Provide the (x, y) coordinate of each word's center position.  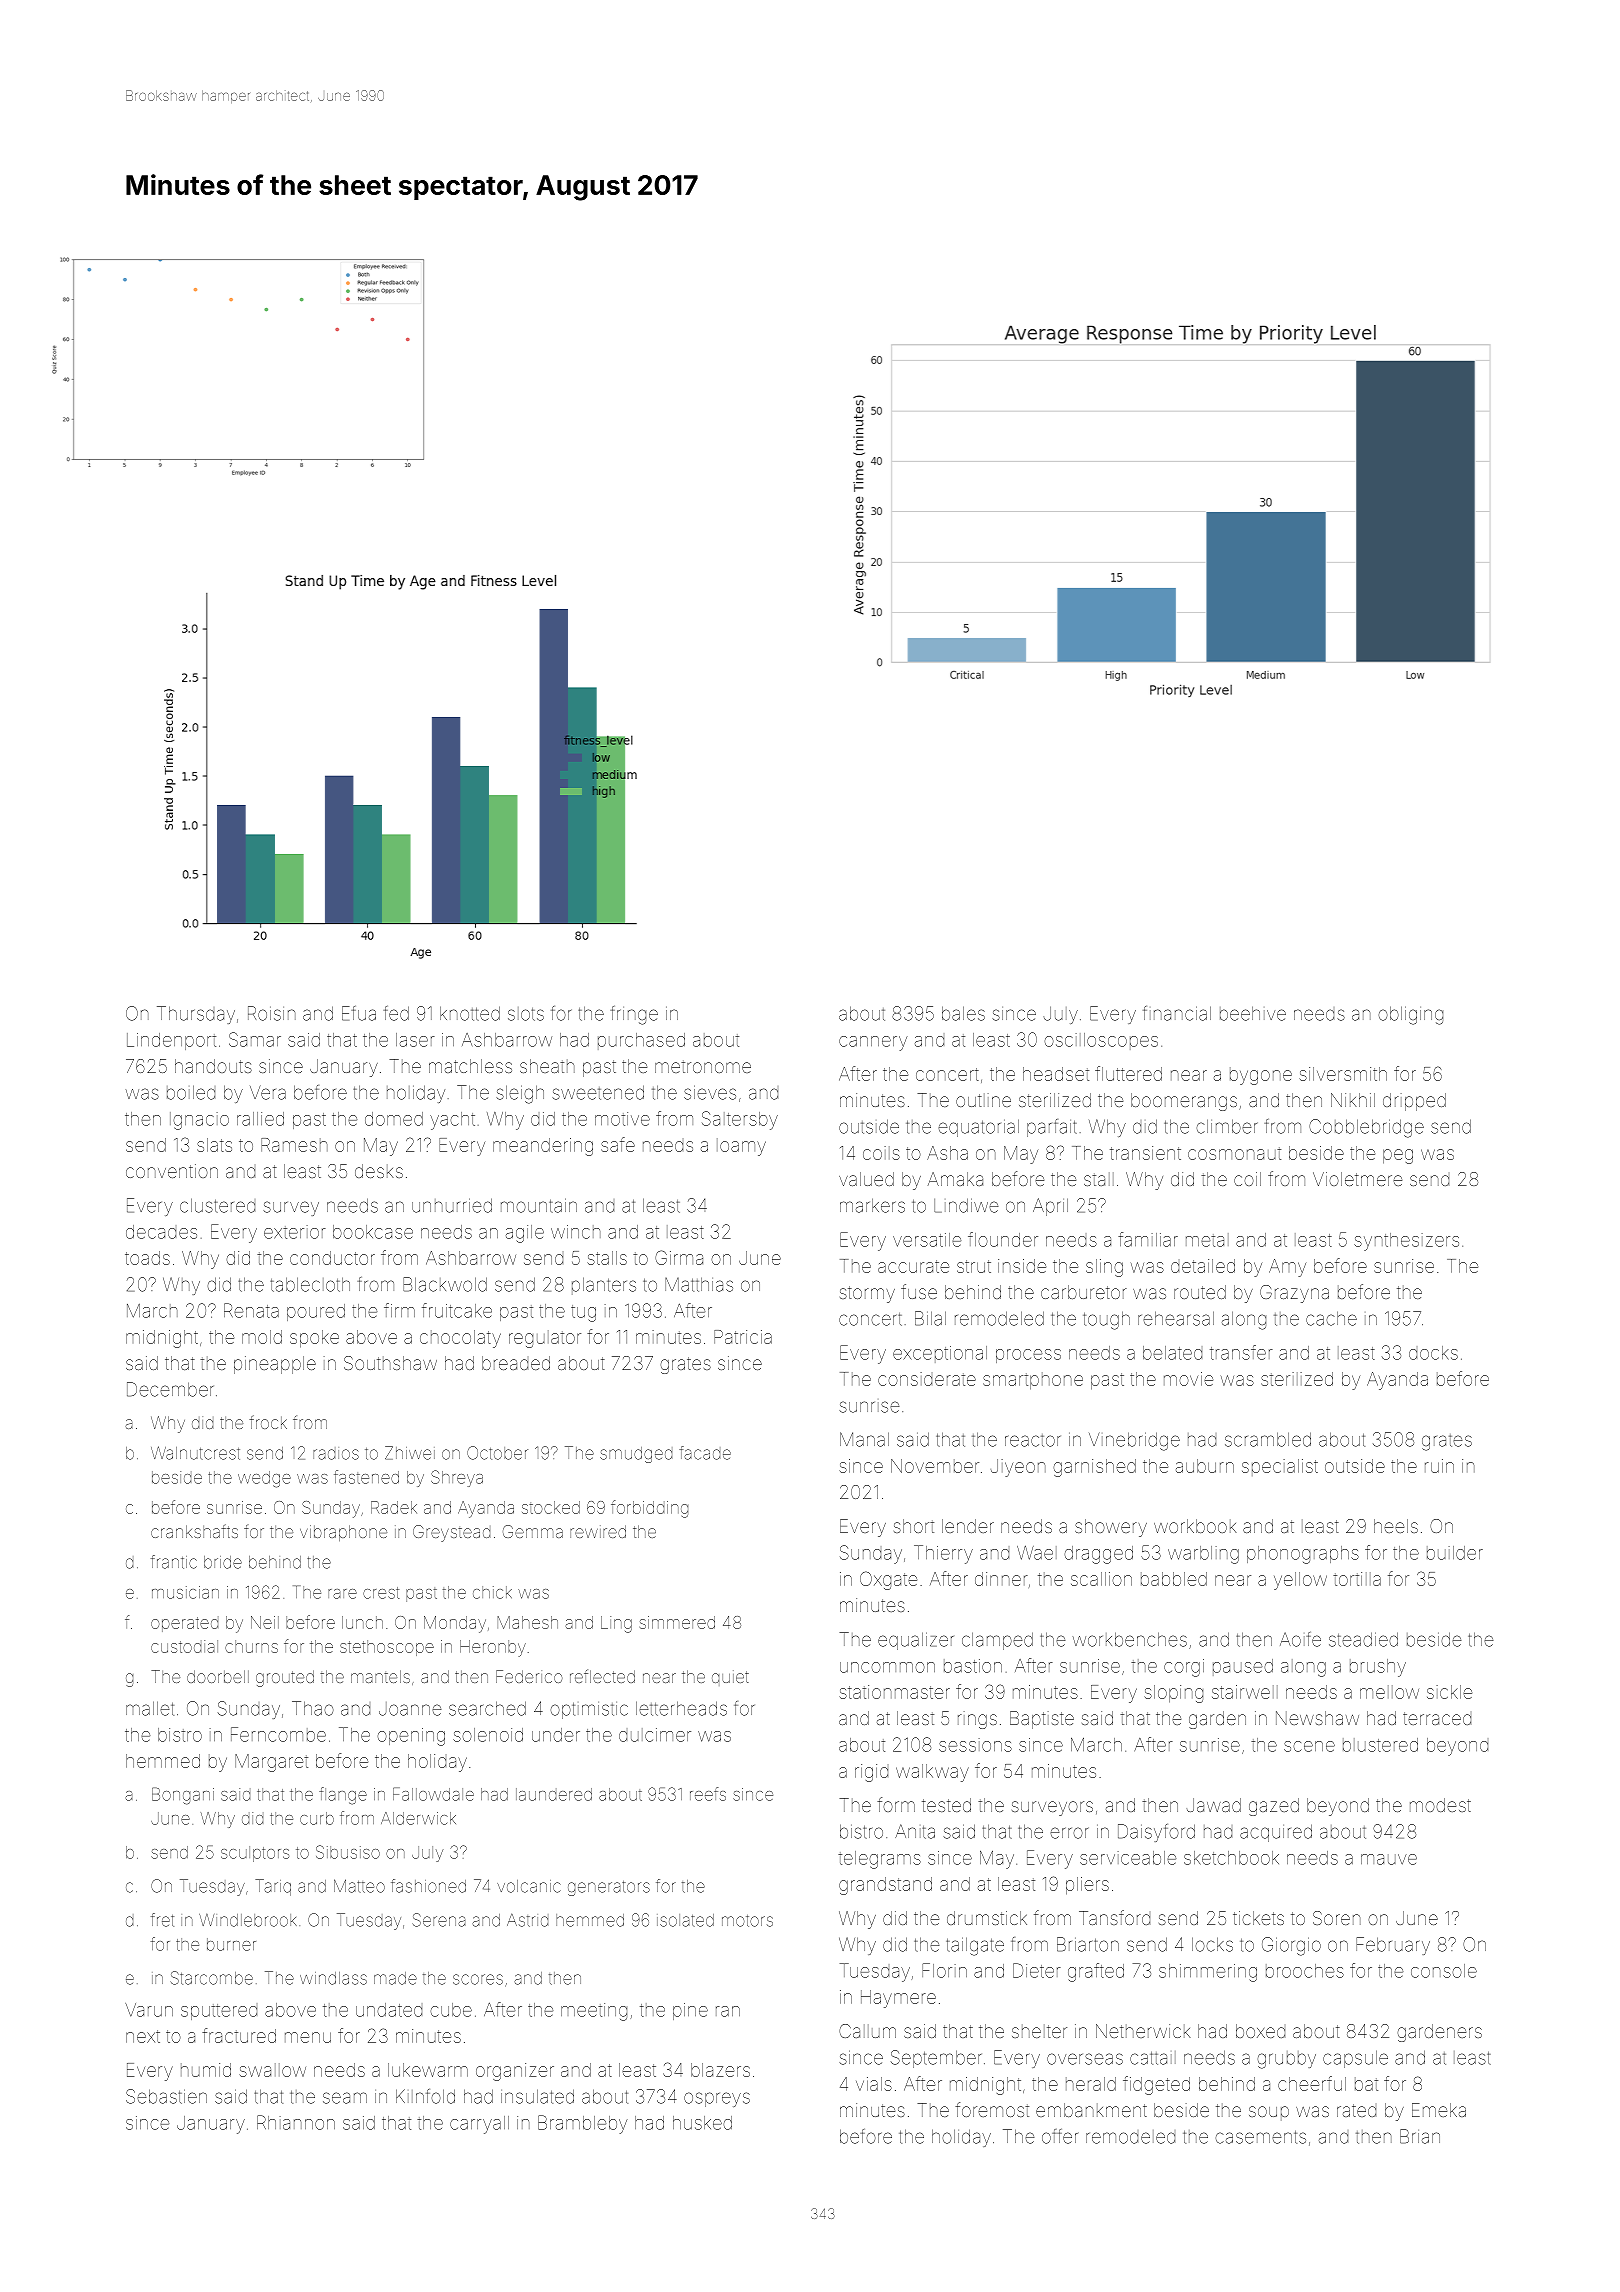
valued (866, 1179)
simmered (677, 1622)
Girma (679, 1257)
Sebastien (166, 2096)
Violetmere (1357, 1179)
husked (702, 2123)
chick (492, 1592)
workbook (1195, 1526)
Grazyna (1294, 1294)
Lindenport (171, 1041)
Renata (251, 1310)
